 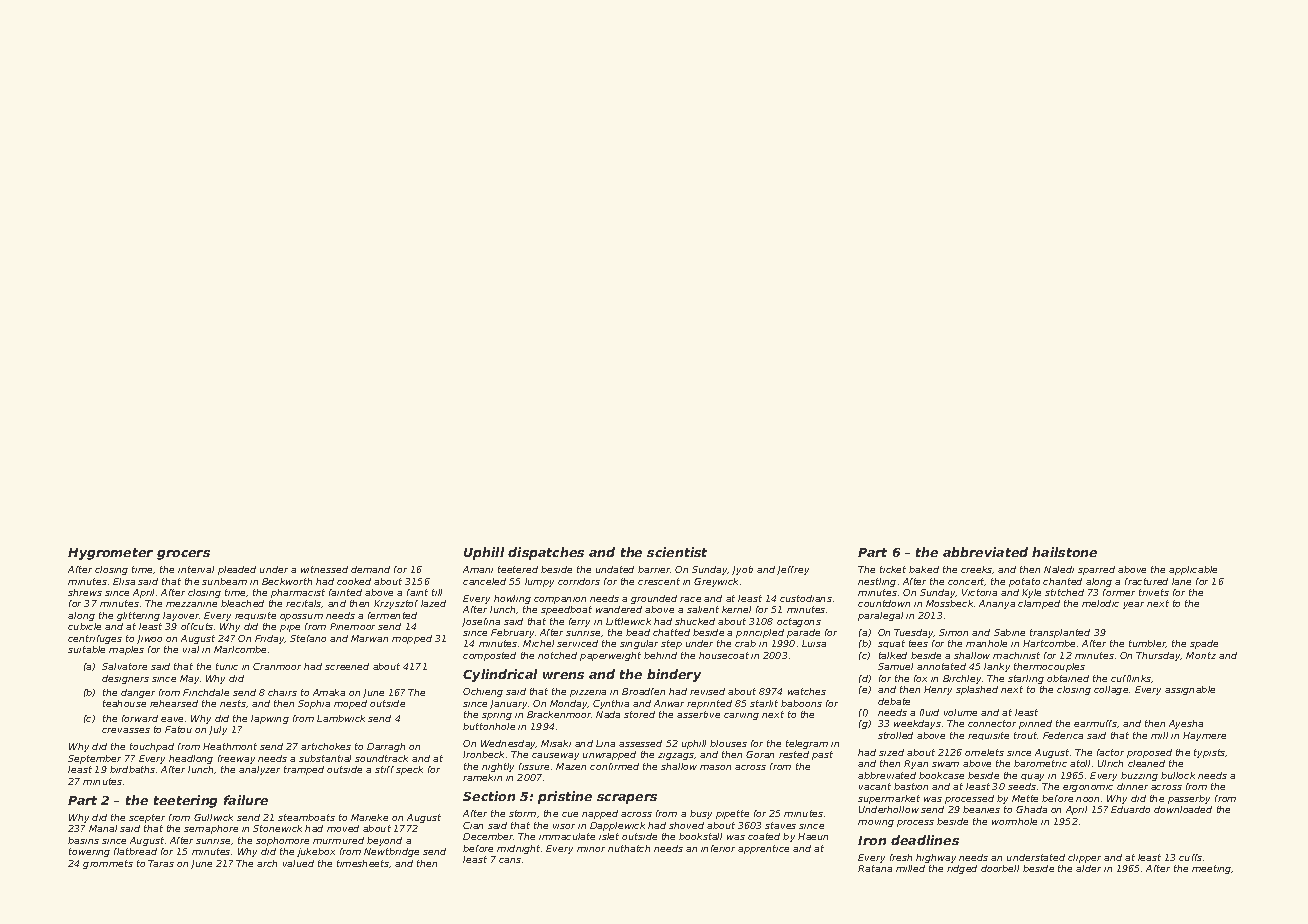 What do you see at coordinates (1190, 690) in the screenshot?
I see `assignable` at bounding box center [1190, 690].
